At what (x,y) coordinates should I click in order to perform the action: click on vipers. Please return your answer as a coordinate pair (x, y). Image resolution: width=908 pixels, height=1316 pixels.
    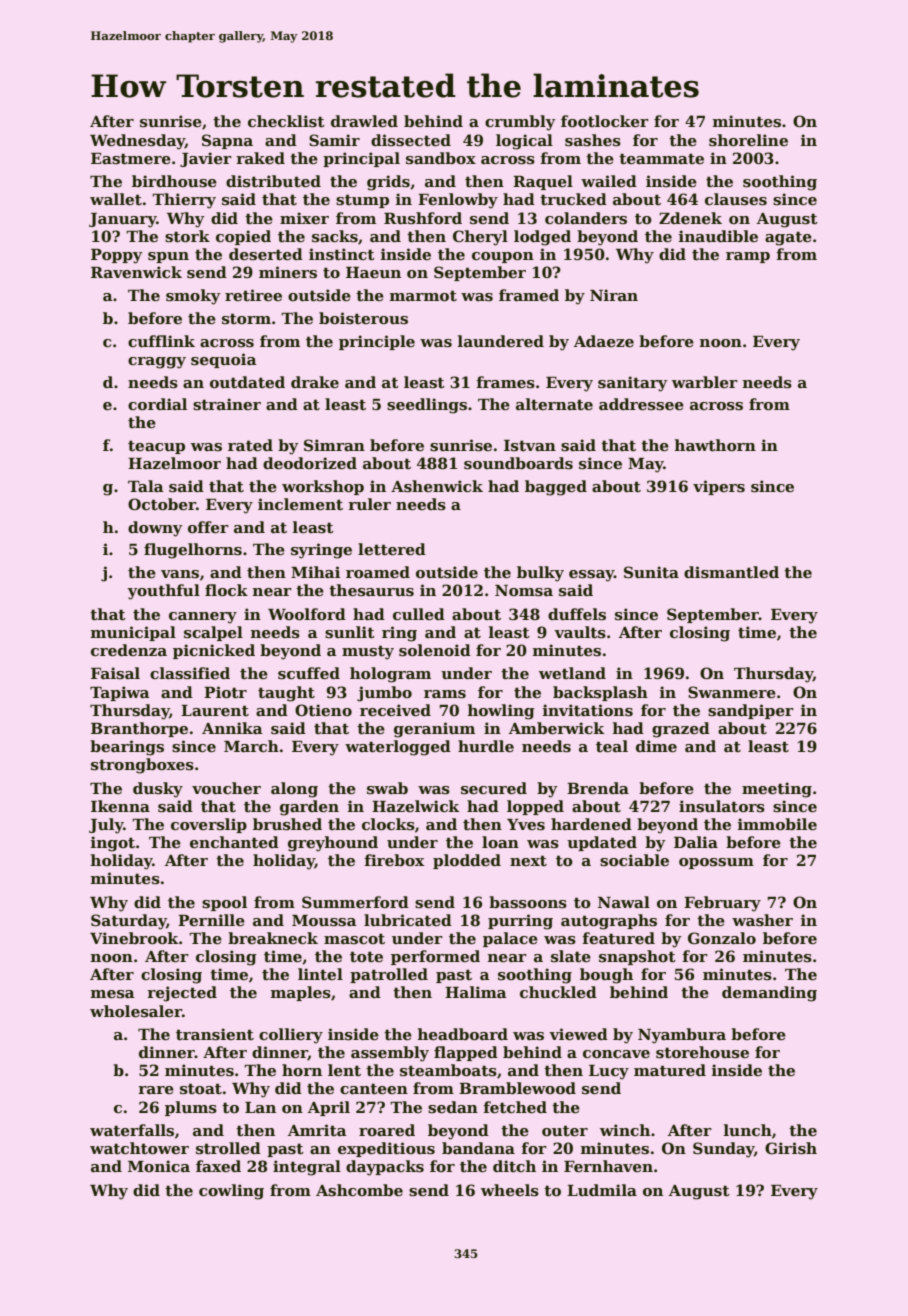
    Looking at the image, I should click on (719, 487).
